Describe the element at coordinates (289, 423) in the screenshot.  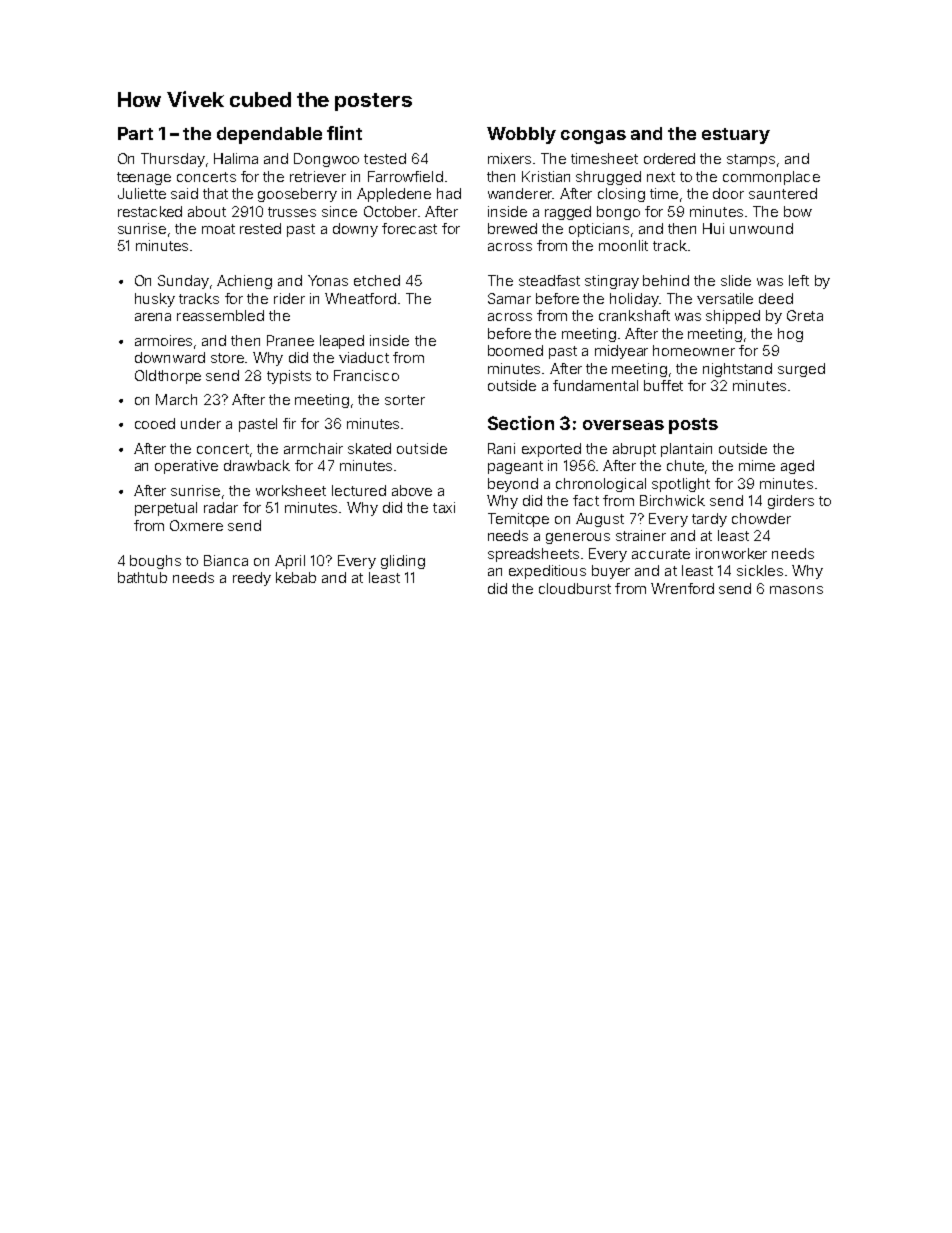
I see `fir` at that location.
